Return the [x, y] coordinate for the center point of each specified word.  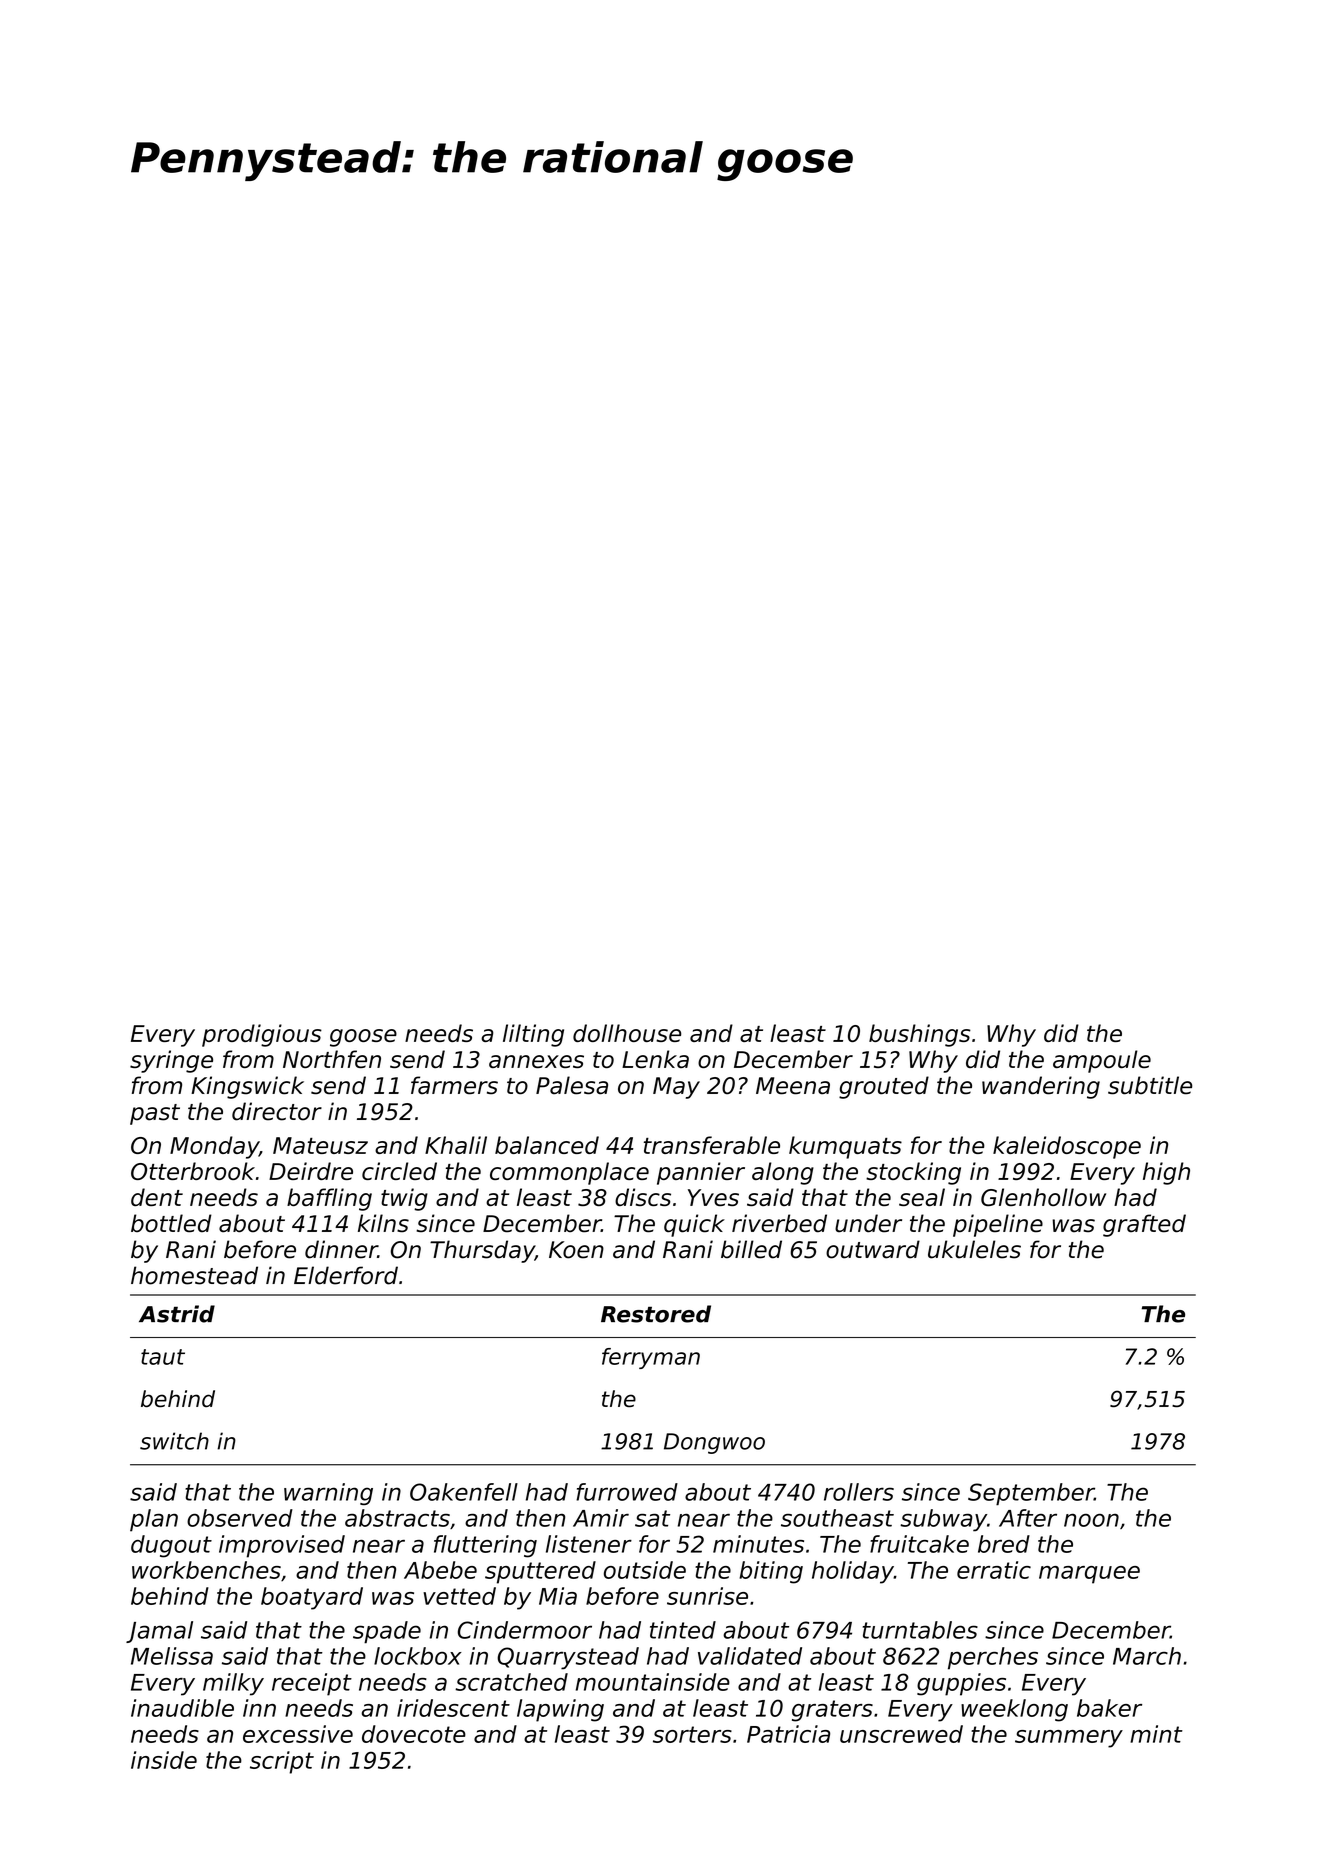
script [282, 1762]
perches [993, 1658]
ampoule [1102, 1061]
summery [1069, 1739]
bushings [920, 1035]
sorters [692, 1734]
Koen [576, 1250]
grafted [1144, 1225]
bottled [171, 1223]
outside [645, 1570]
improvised [282, 1546]
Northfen [332, 1059]
